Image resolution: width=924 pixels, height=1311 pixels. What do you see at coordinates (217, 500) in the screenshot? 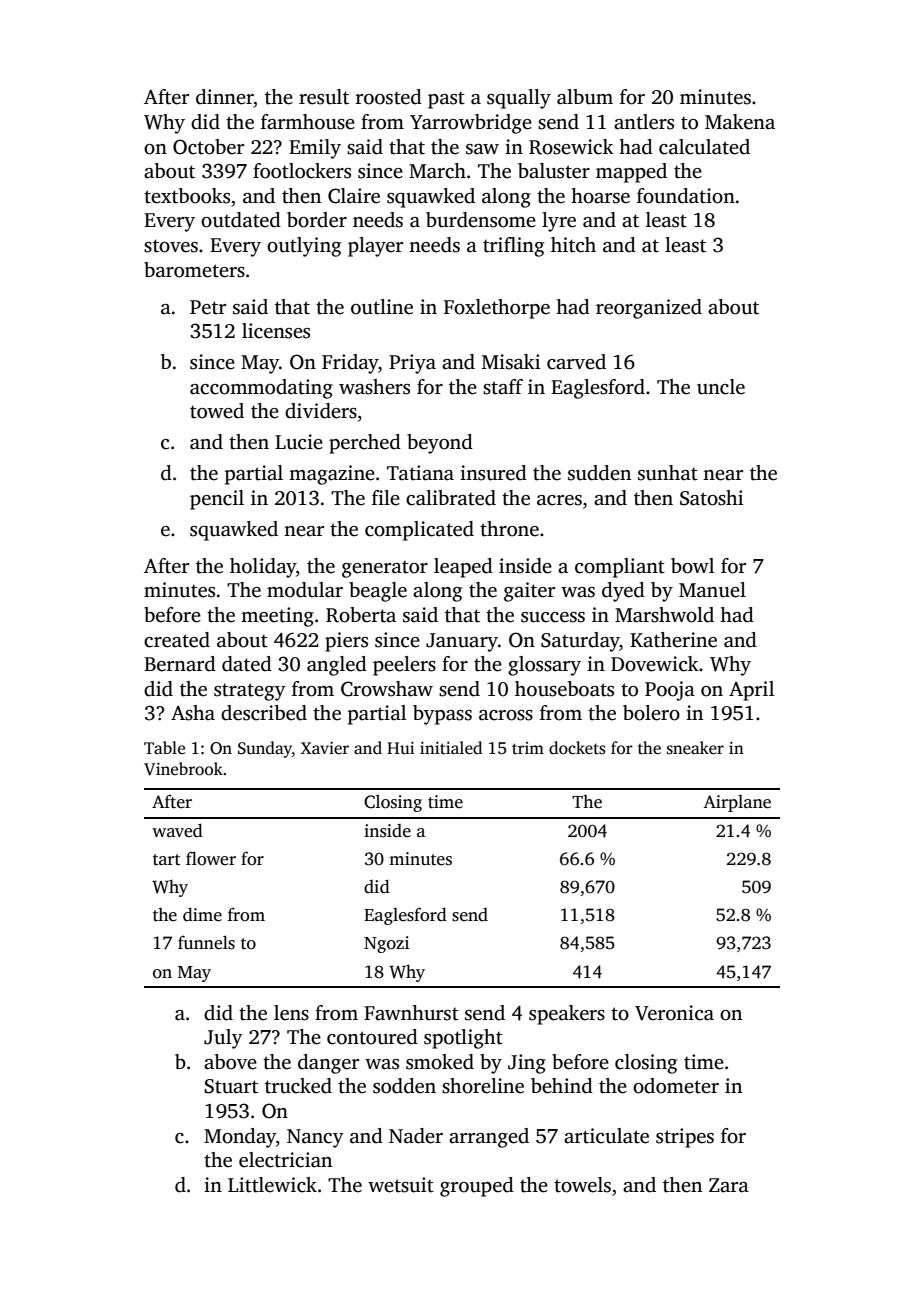
I see `pencil` at bounding box center [217, 500].
